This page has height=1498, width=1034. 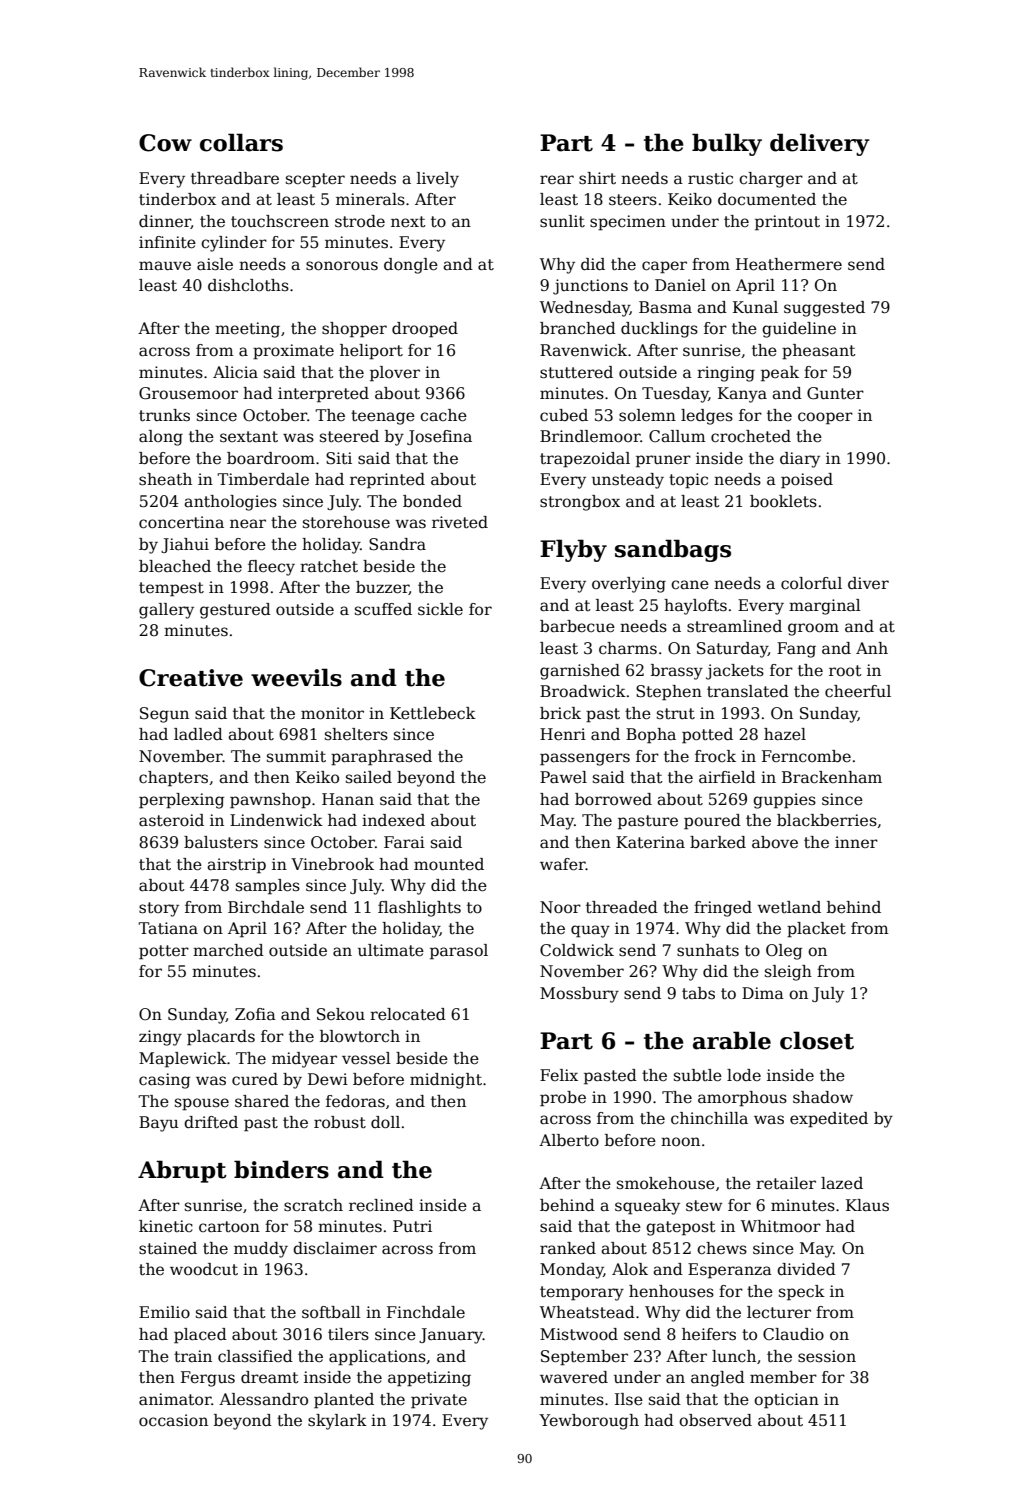 I want to click on lively, so click(x=438, y=180).
